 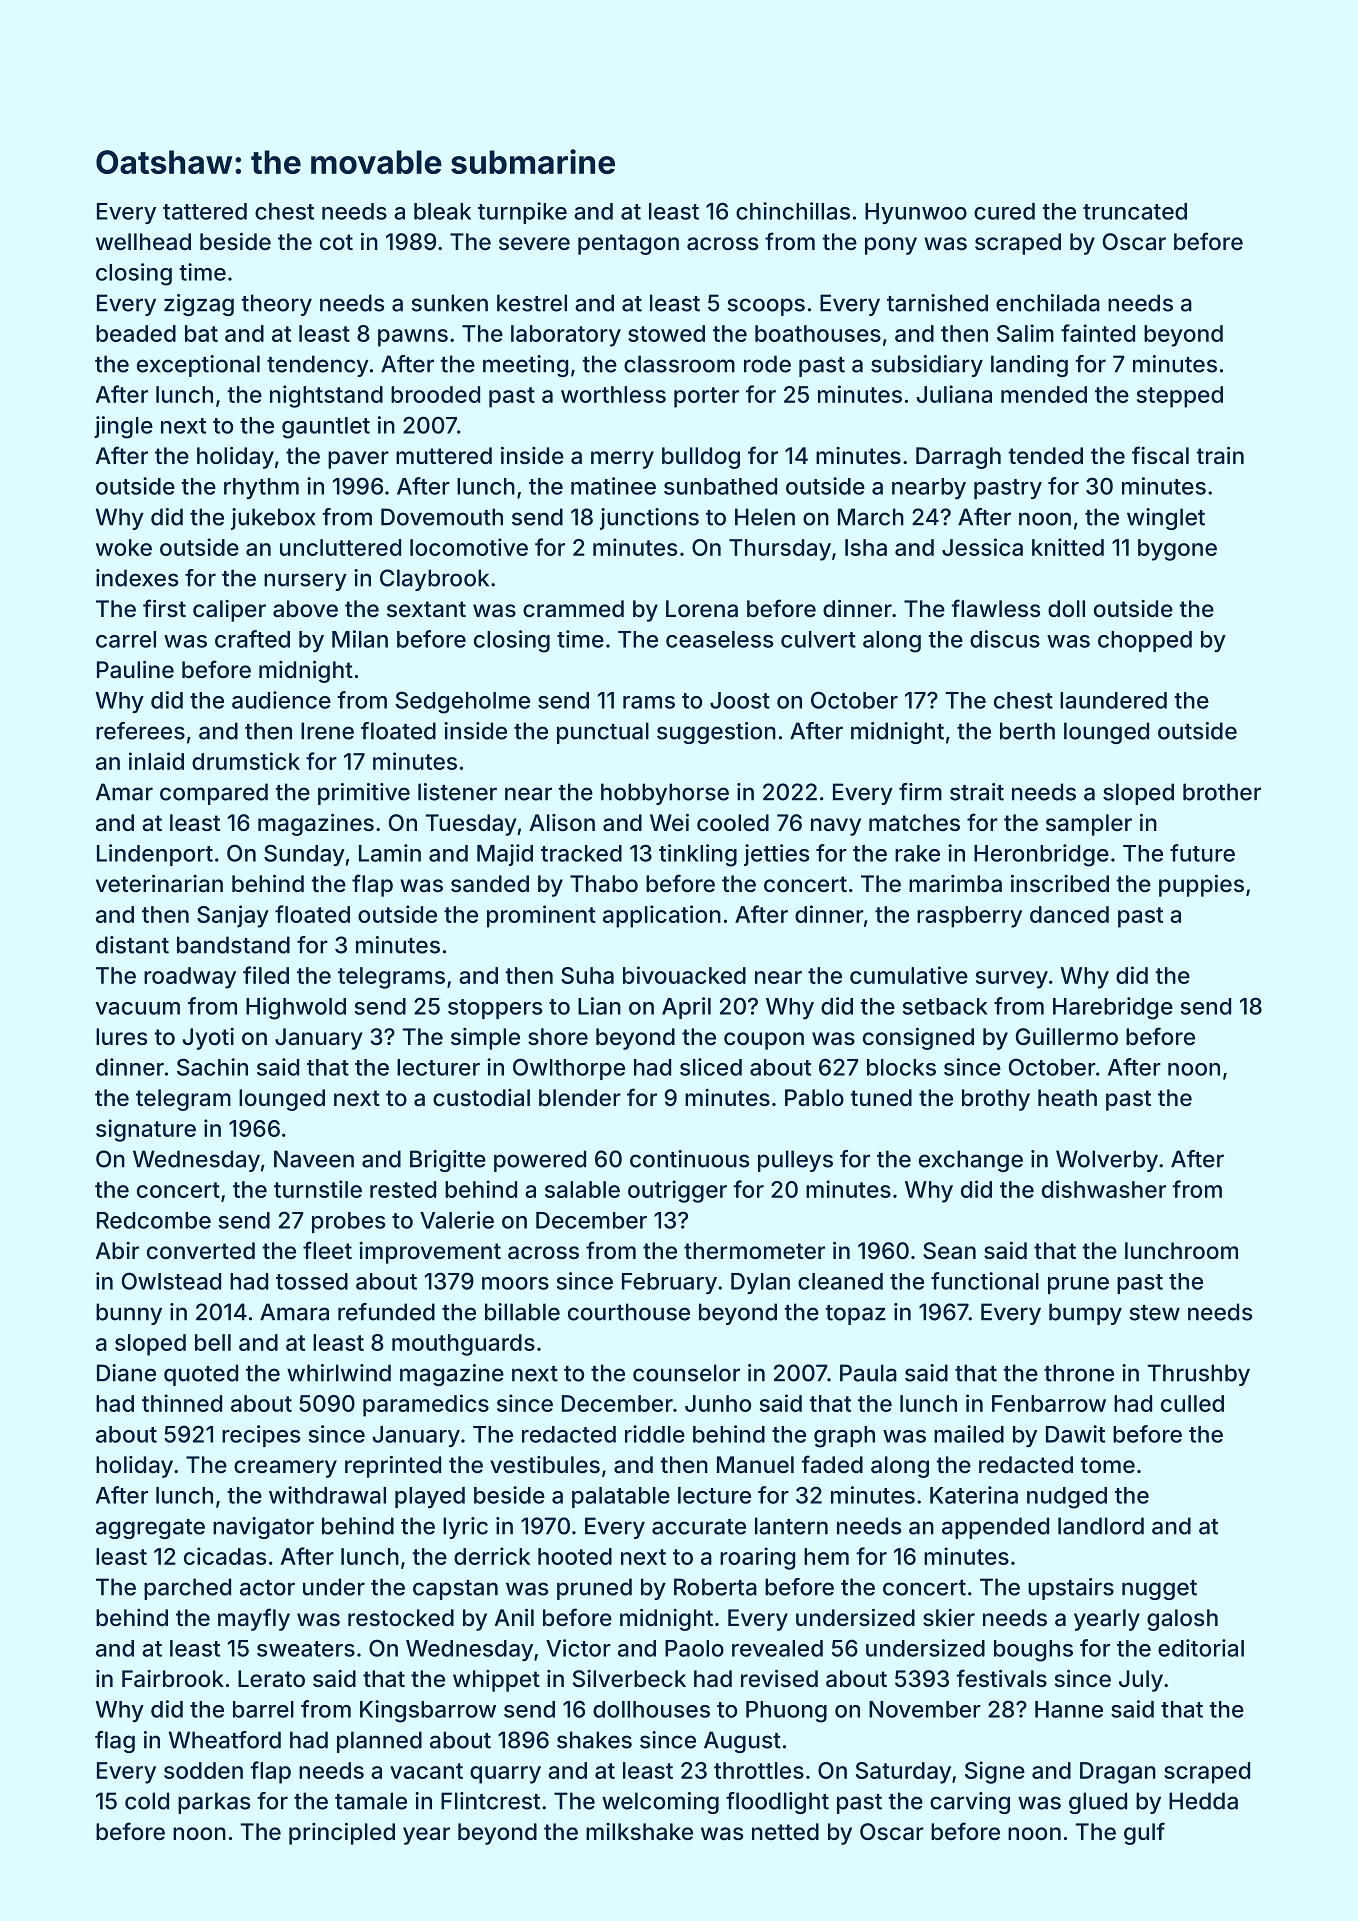 What do you see at coordinates (793, 211) in the screenshot?
I see `chinchillas` at bounding box center [793, 211].
